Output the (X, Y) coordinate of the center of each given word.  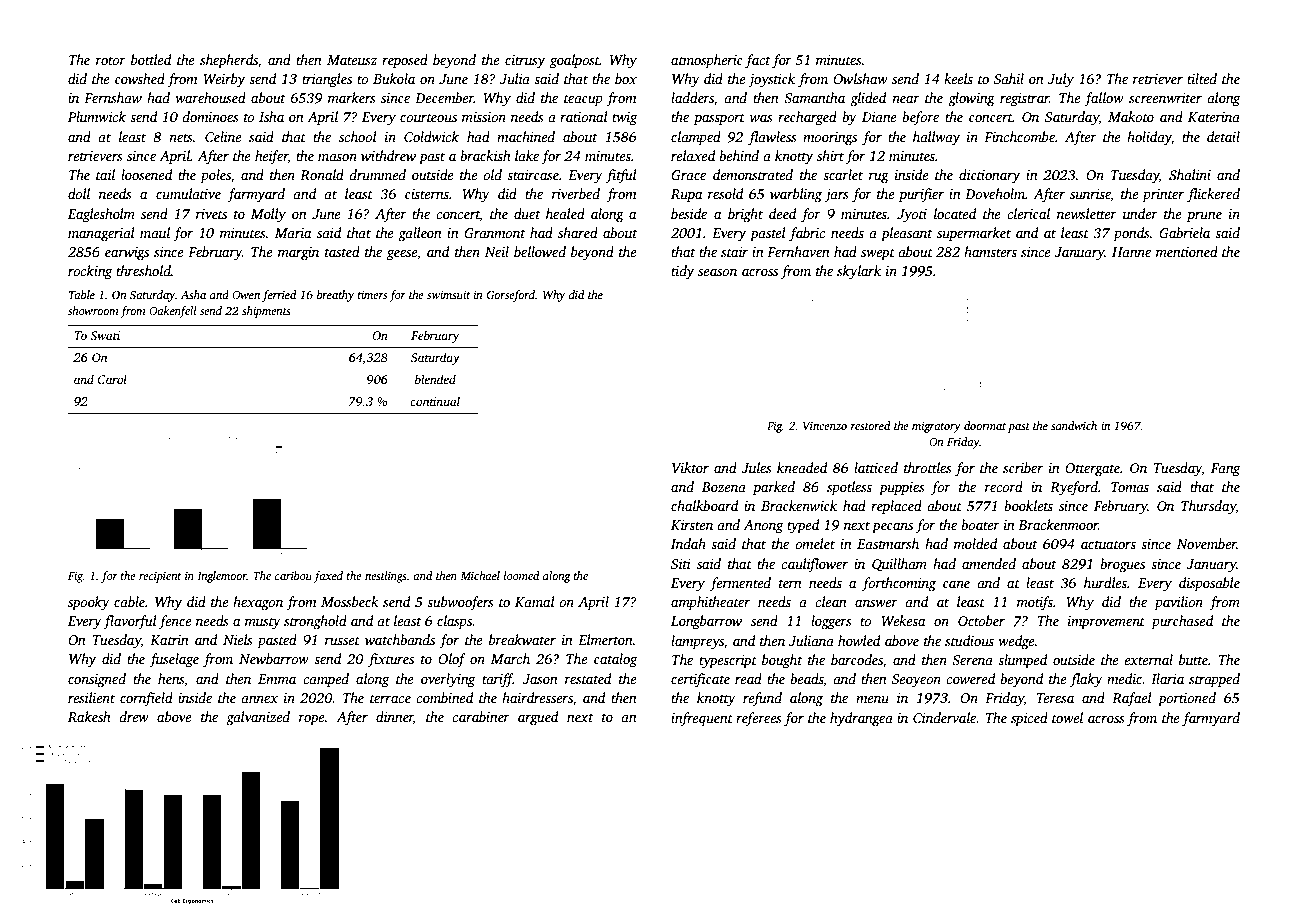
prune (1204, 217)
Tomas (1130, 487)
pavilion (1178, 603)
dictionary (989, 176)
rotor (111, 60)
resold (725, 193)
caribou (293, 575)
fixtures (391, 660)
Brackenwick (799, 505)
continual (435, 401)
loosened (146, 174)
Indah (688, 543)
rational (584, 116)
